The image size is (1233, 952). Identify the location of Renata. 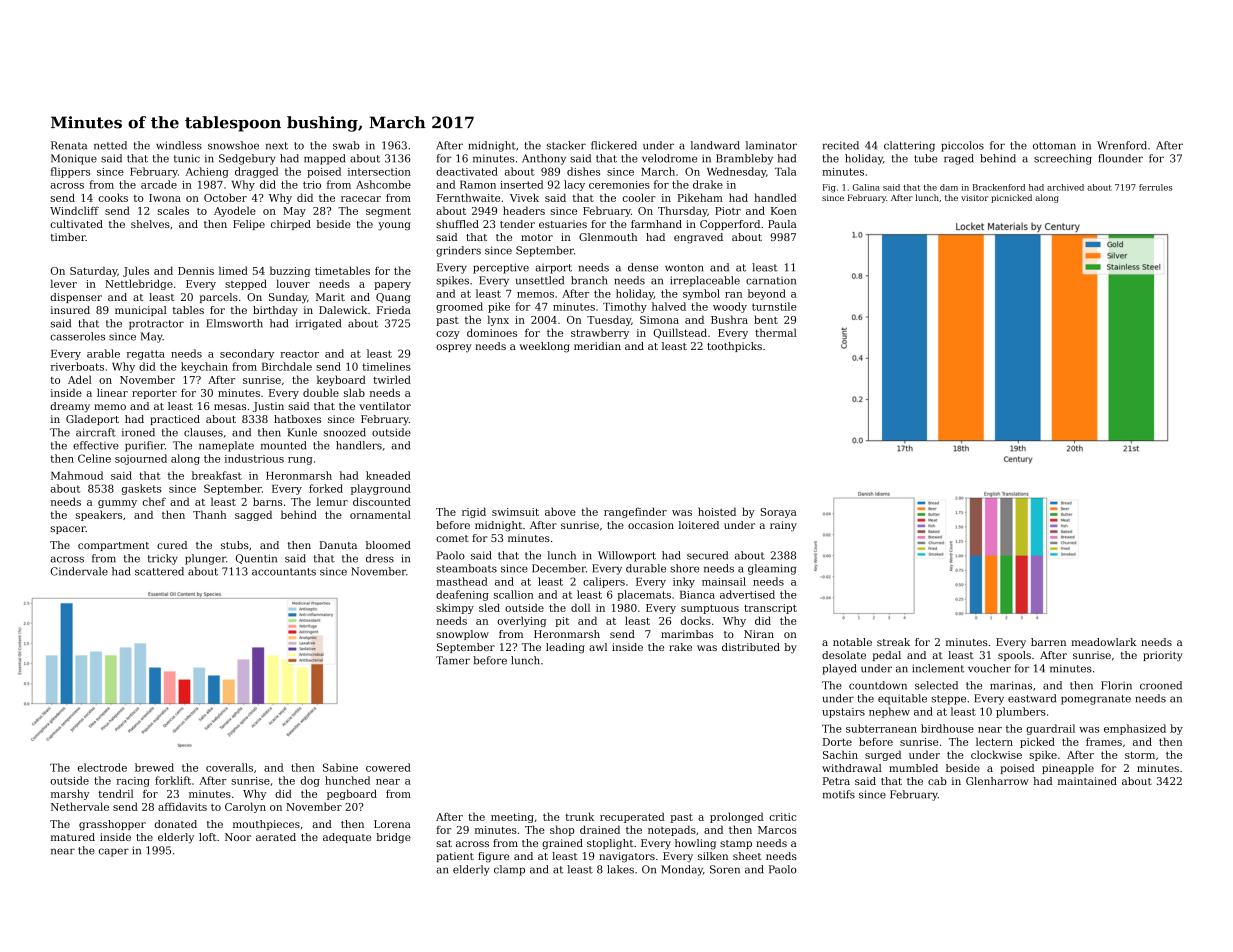
(69, 145).
